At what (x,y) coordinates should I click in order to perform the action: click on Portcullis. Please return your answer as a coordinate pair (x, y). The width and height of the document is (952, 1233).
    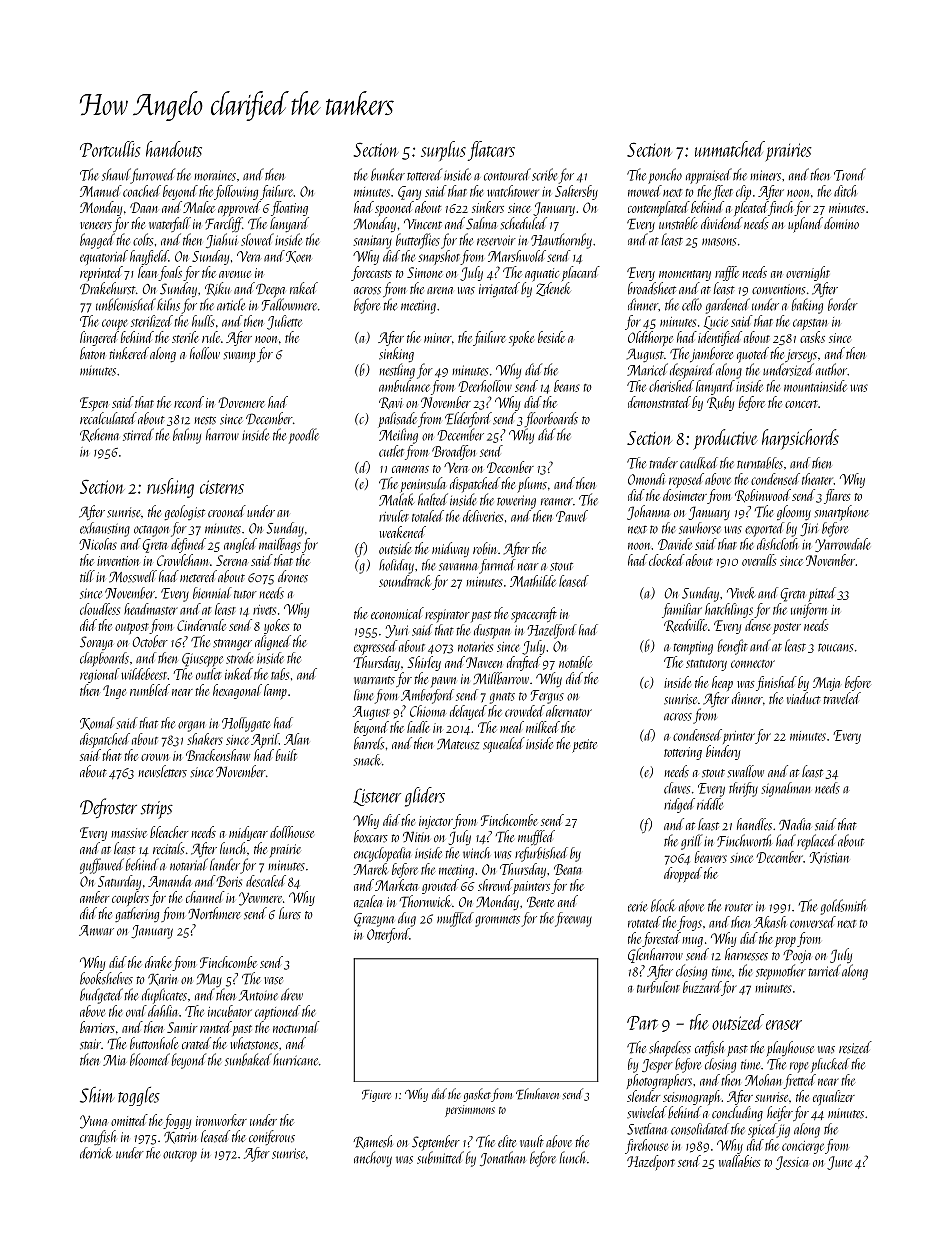
    Looking at the image, I should click on (110, 149).
